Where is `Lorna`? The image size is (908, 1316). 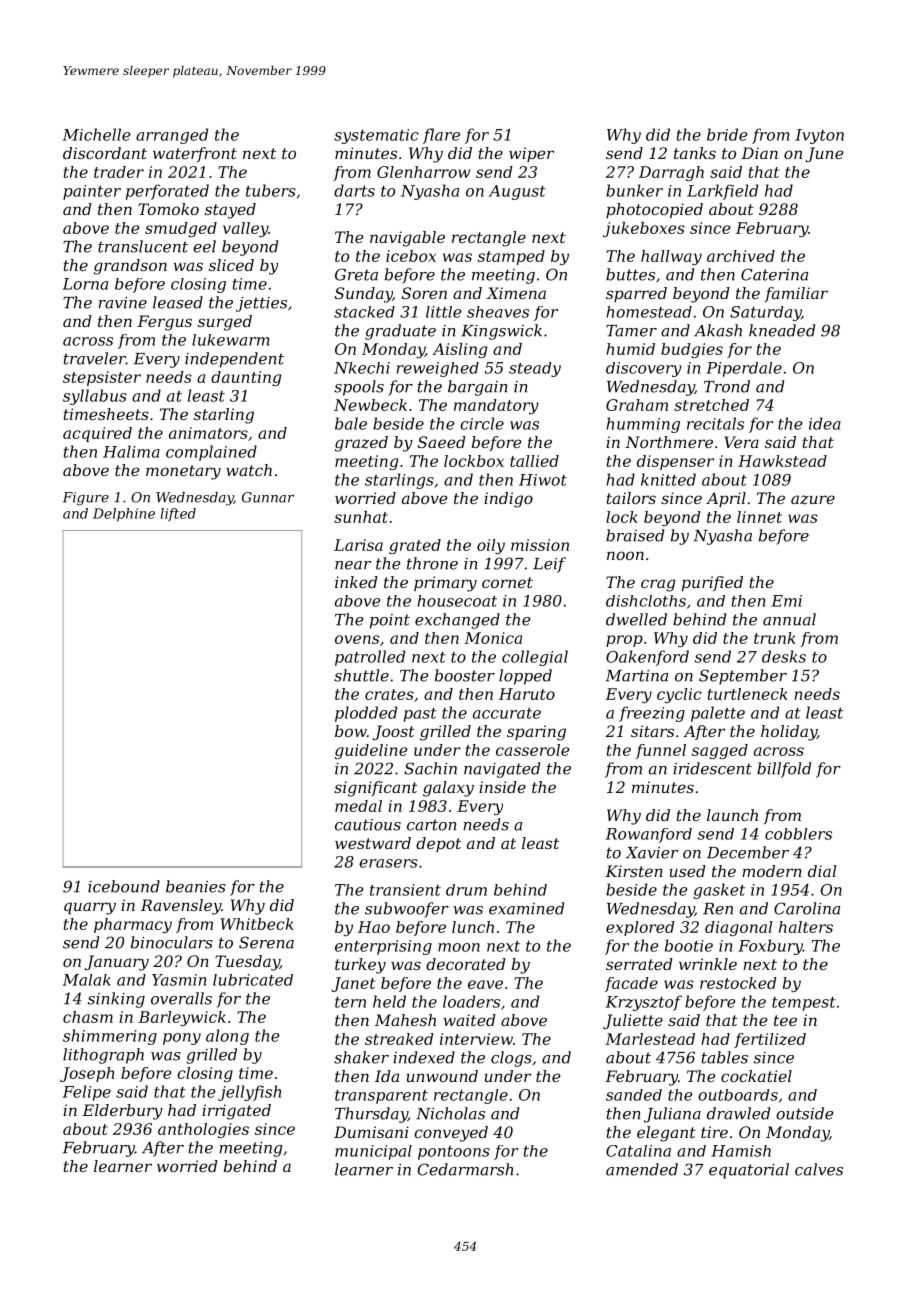
Lorna is located at coordinates (85, 284).
